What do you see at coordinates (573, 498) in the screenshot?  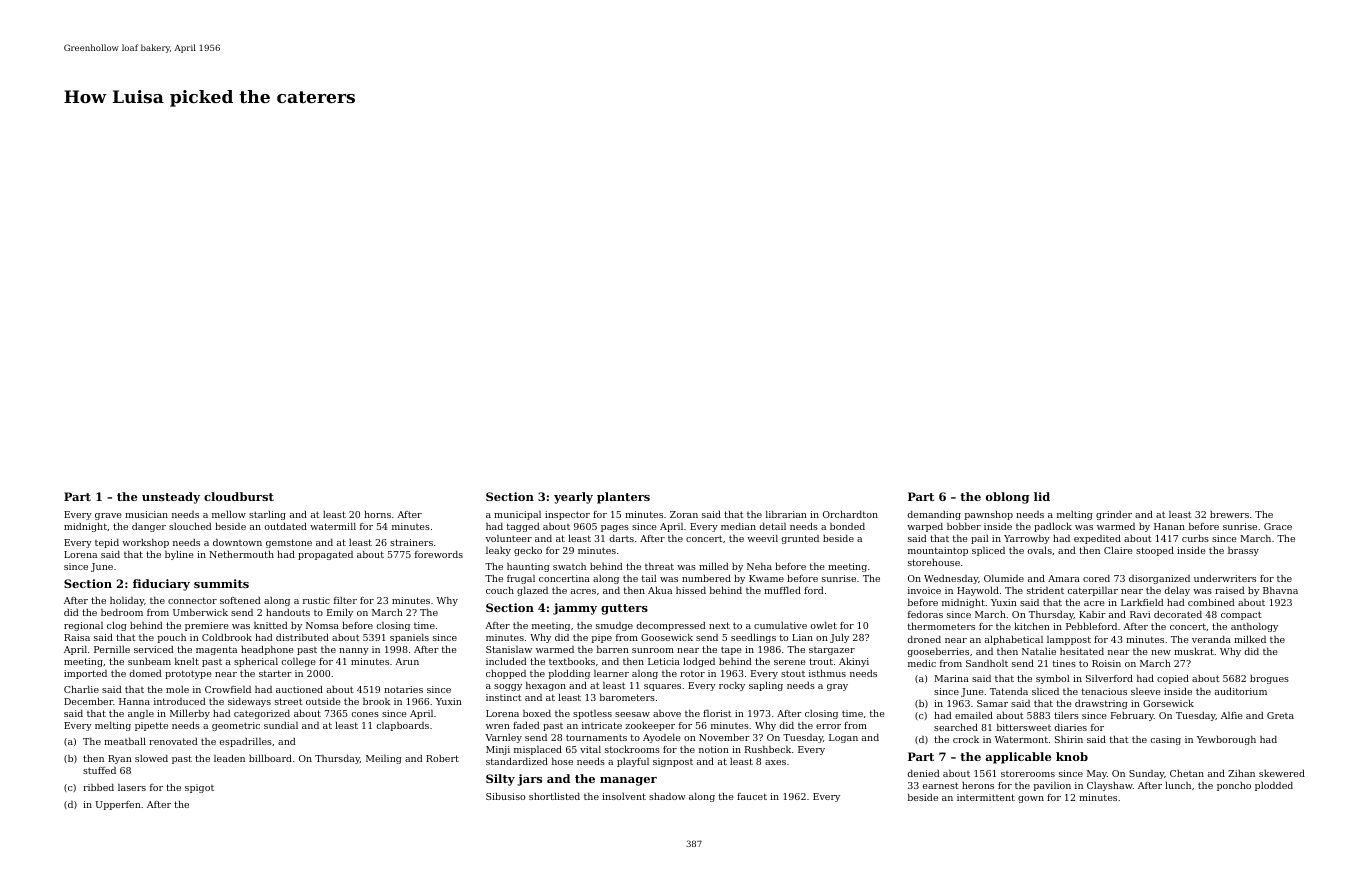 I see `yearly` at bounding box center [573, 498].
